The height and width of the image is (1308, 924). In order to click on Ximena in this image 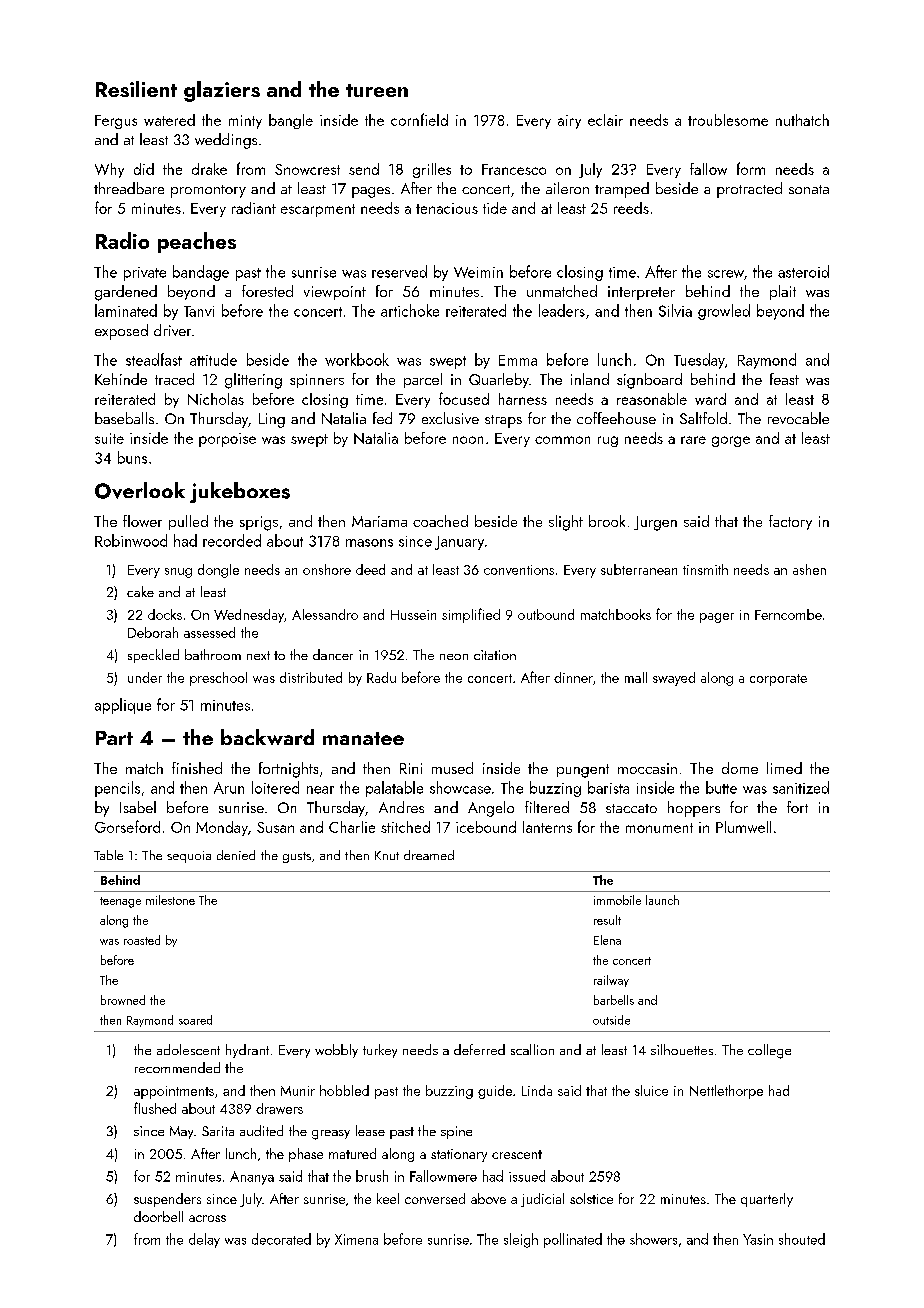, I will do `click(356, 1239)`.
